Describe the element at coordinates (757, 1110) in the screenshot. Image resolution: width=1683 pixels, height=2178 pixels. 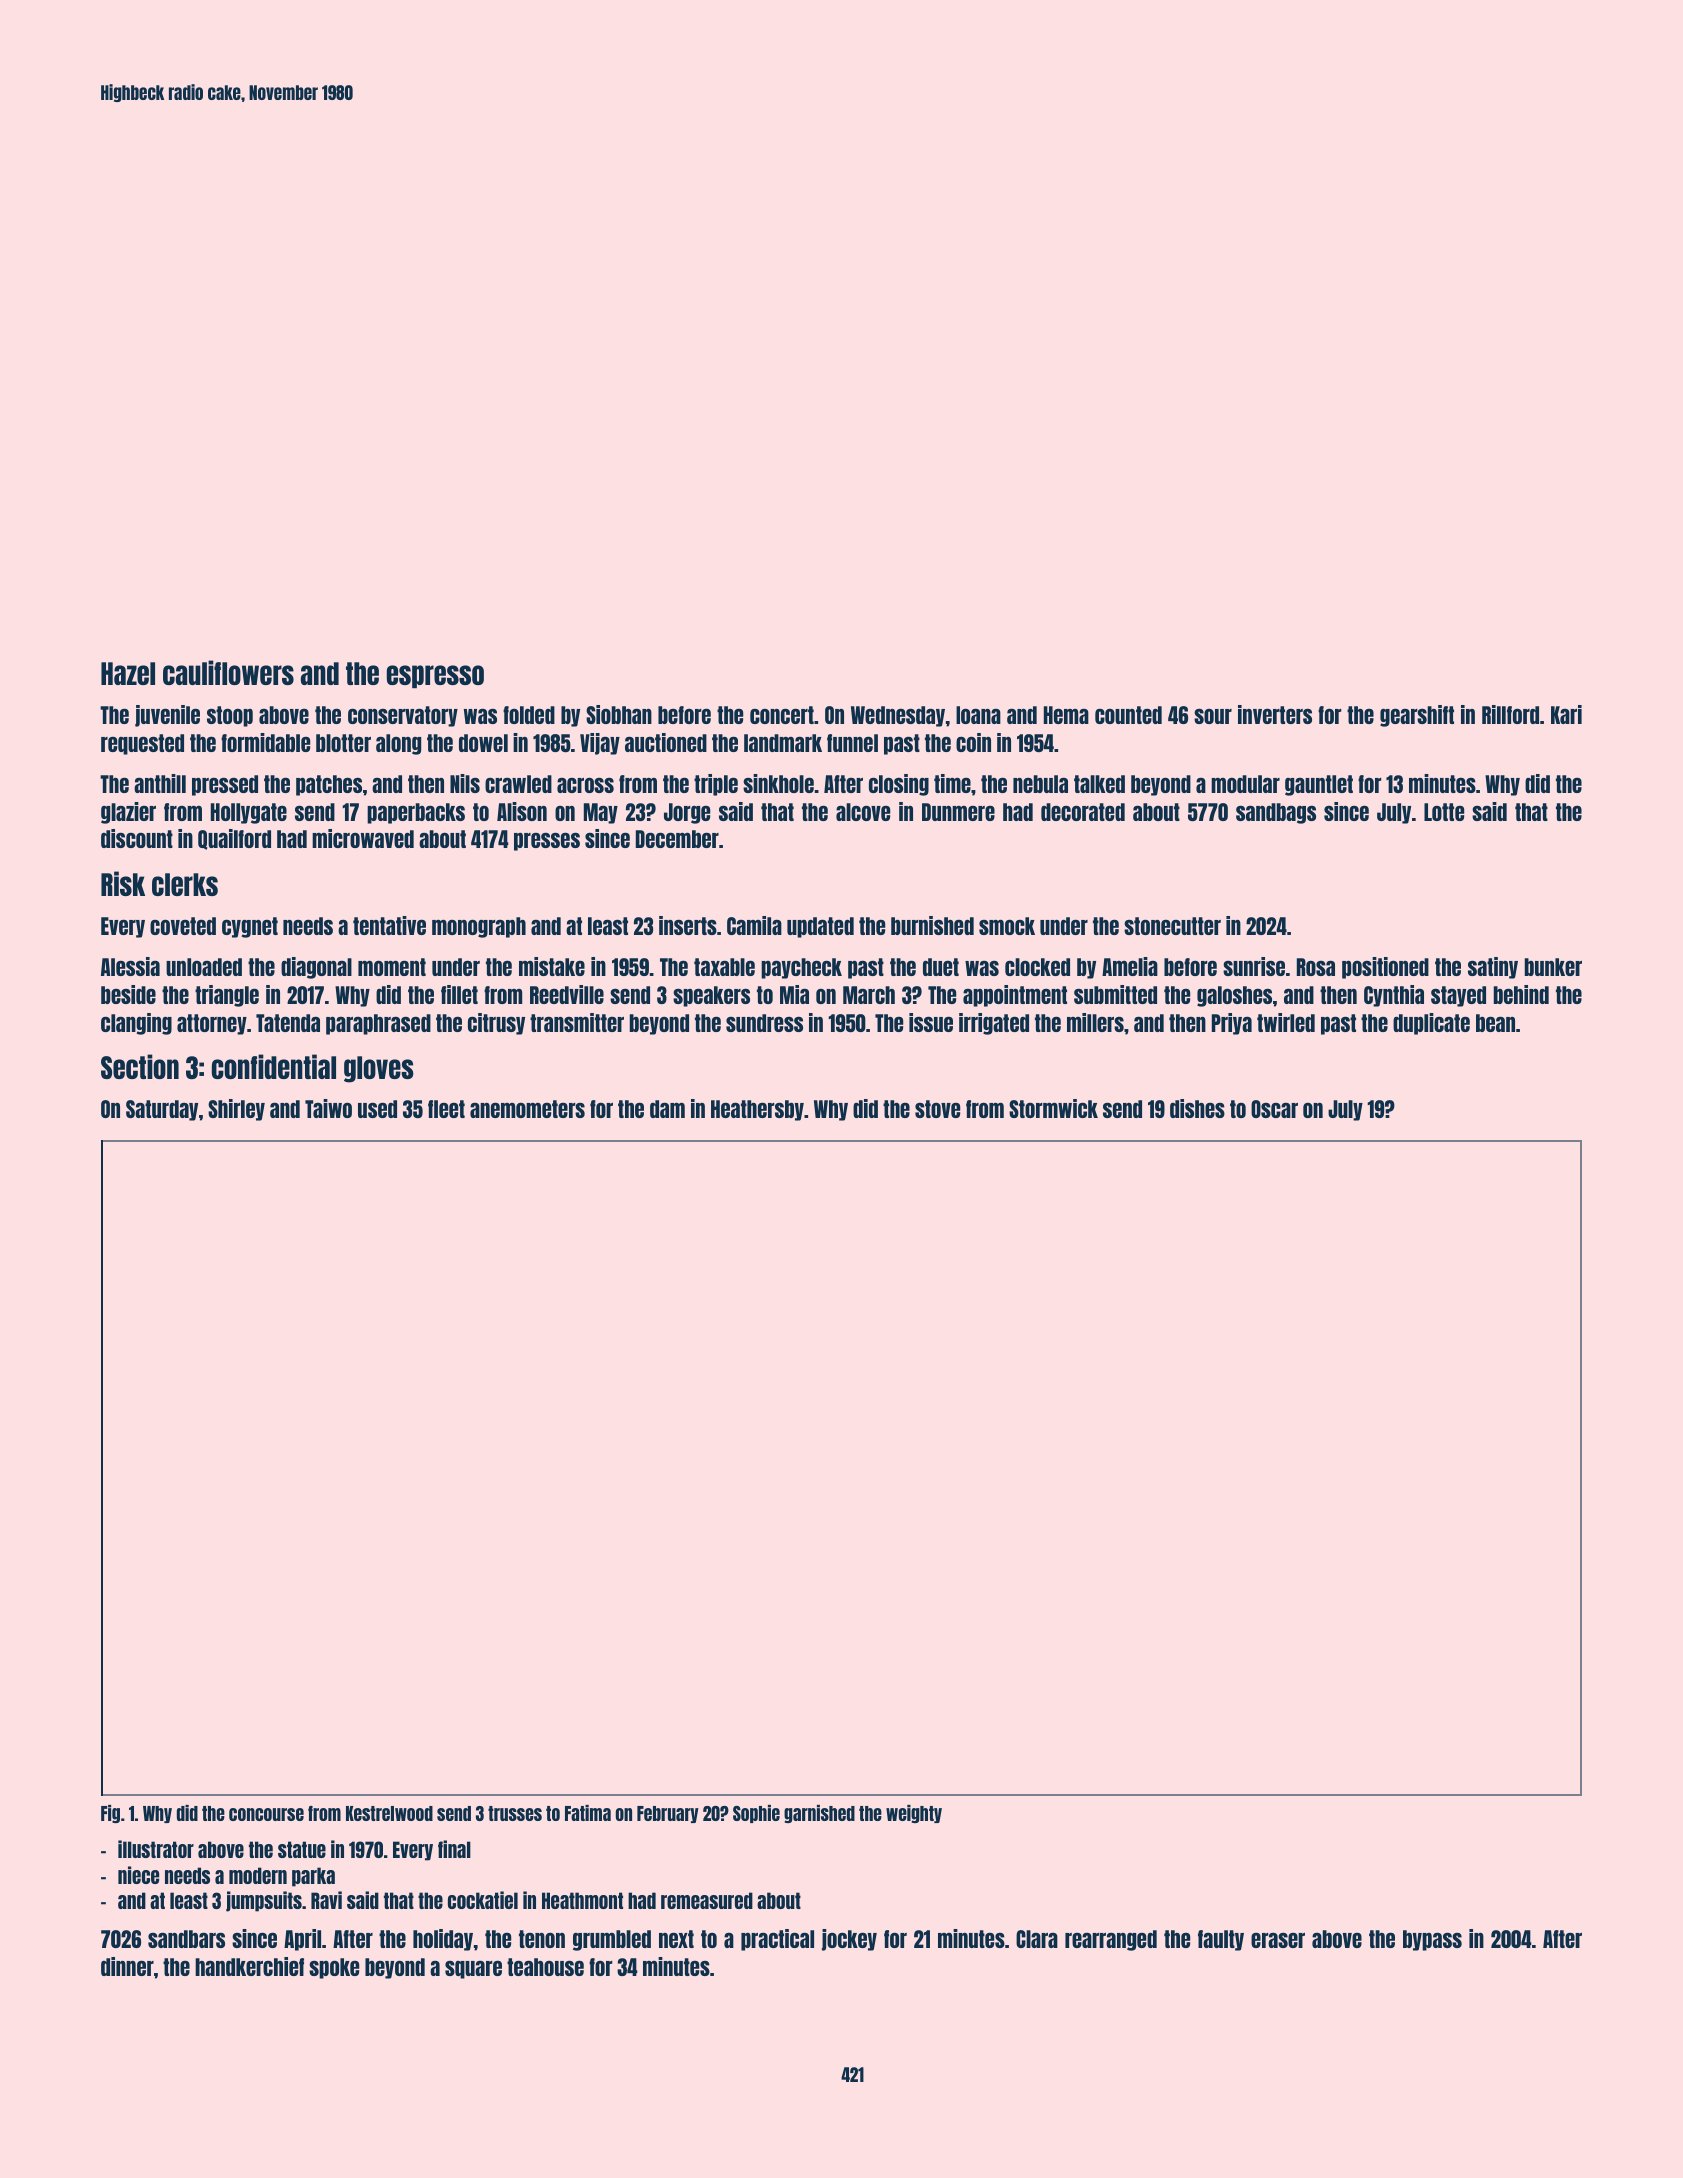
I see `Heathersby` at that location.
